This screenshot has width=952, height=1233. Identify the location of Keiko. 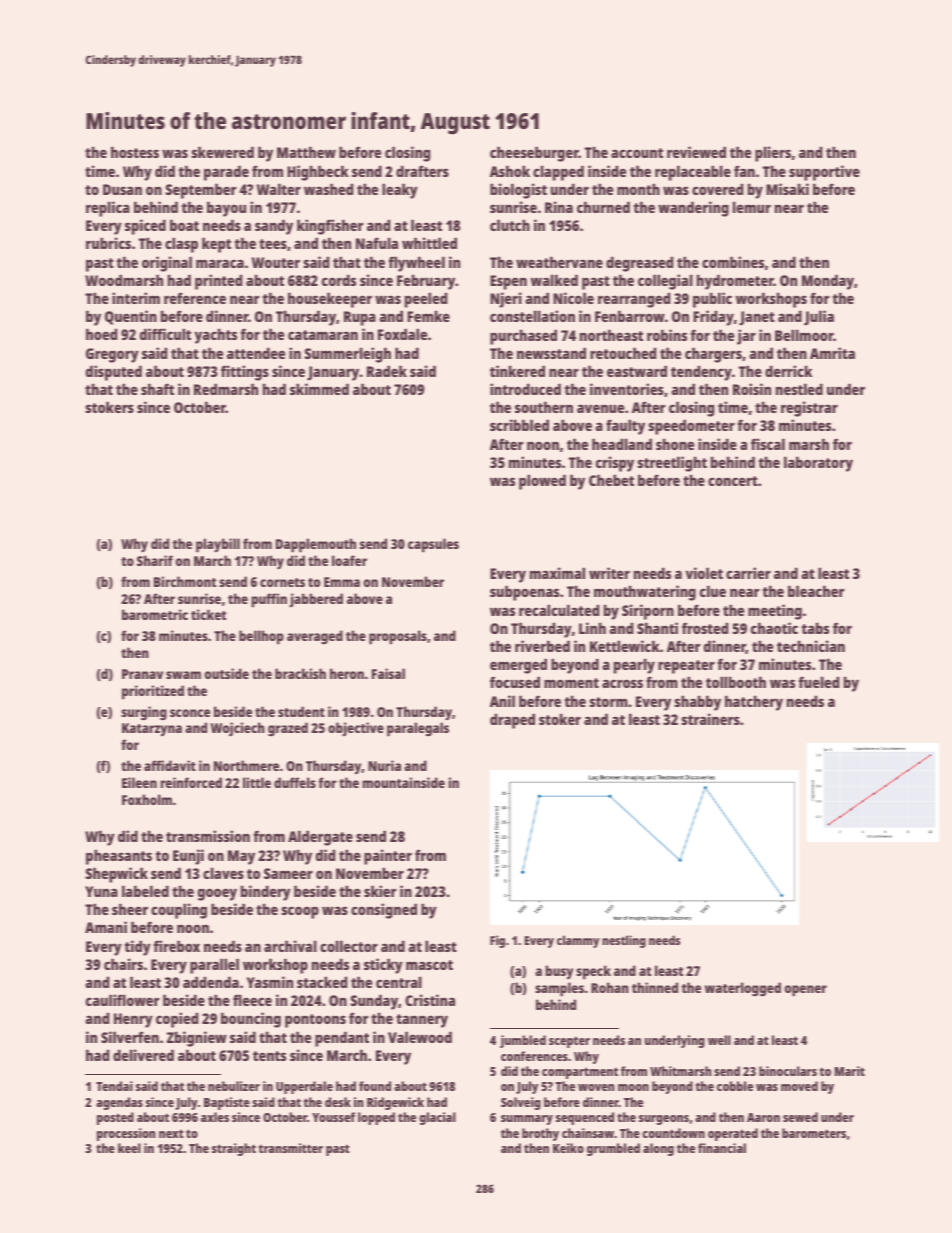
(568, 1148).
